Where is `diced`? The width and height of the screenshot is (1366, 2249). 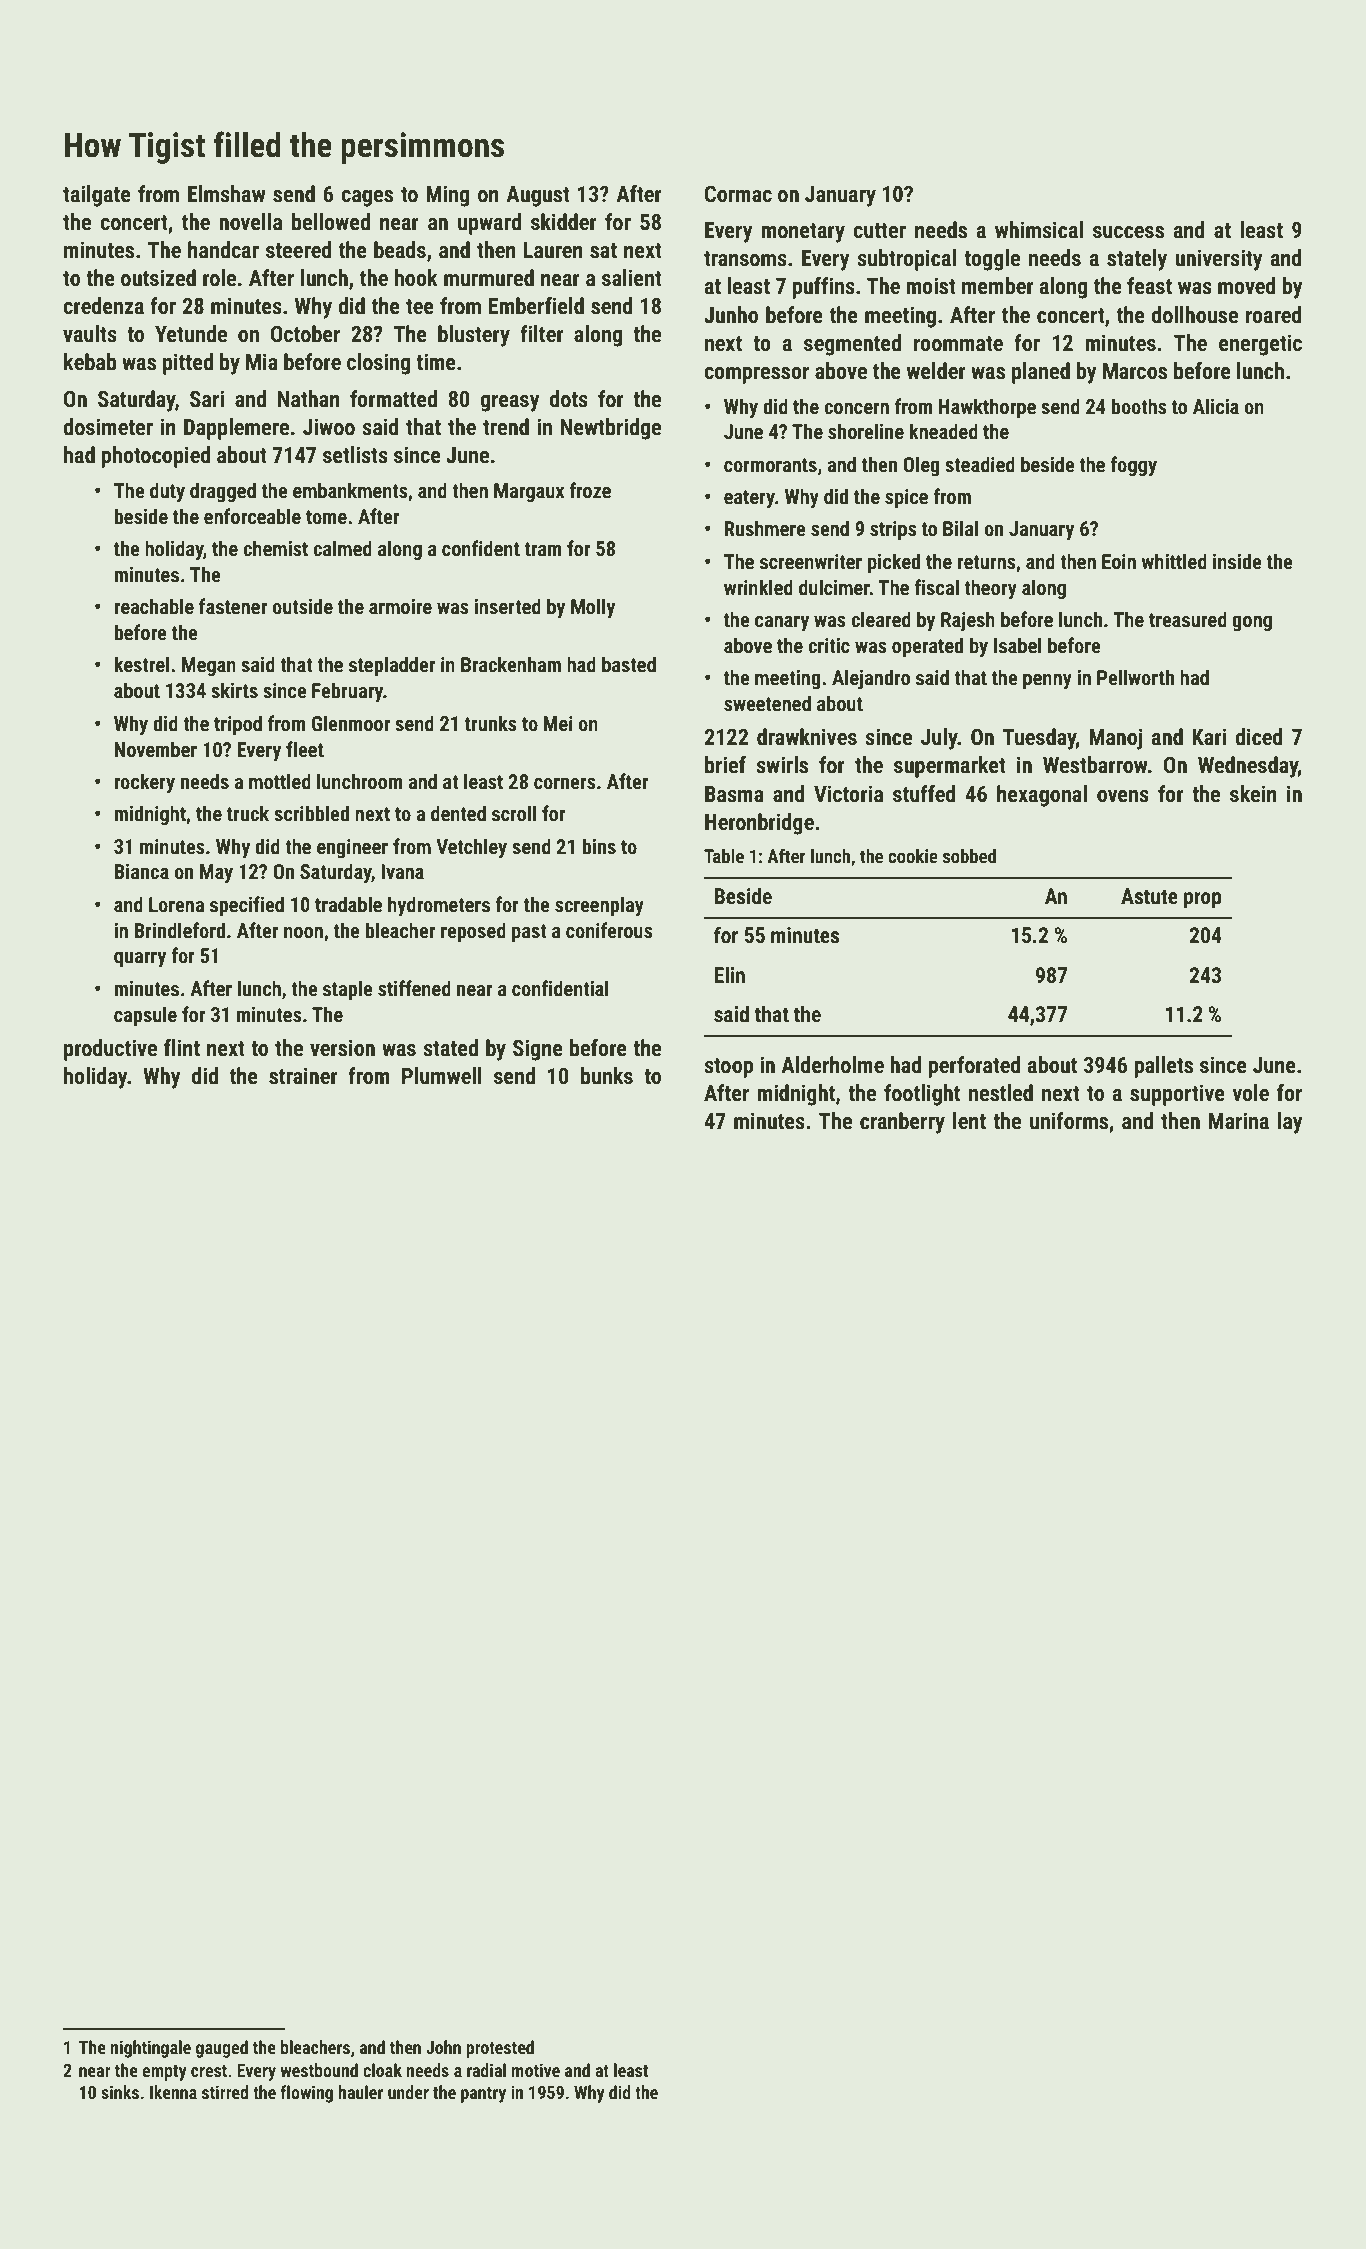 diced is located at coordinates (1259, 737).
